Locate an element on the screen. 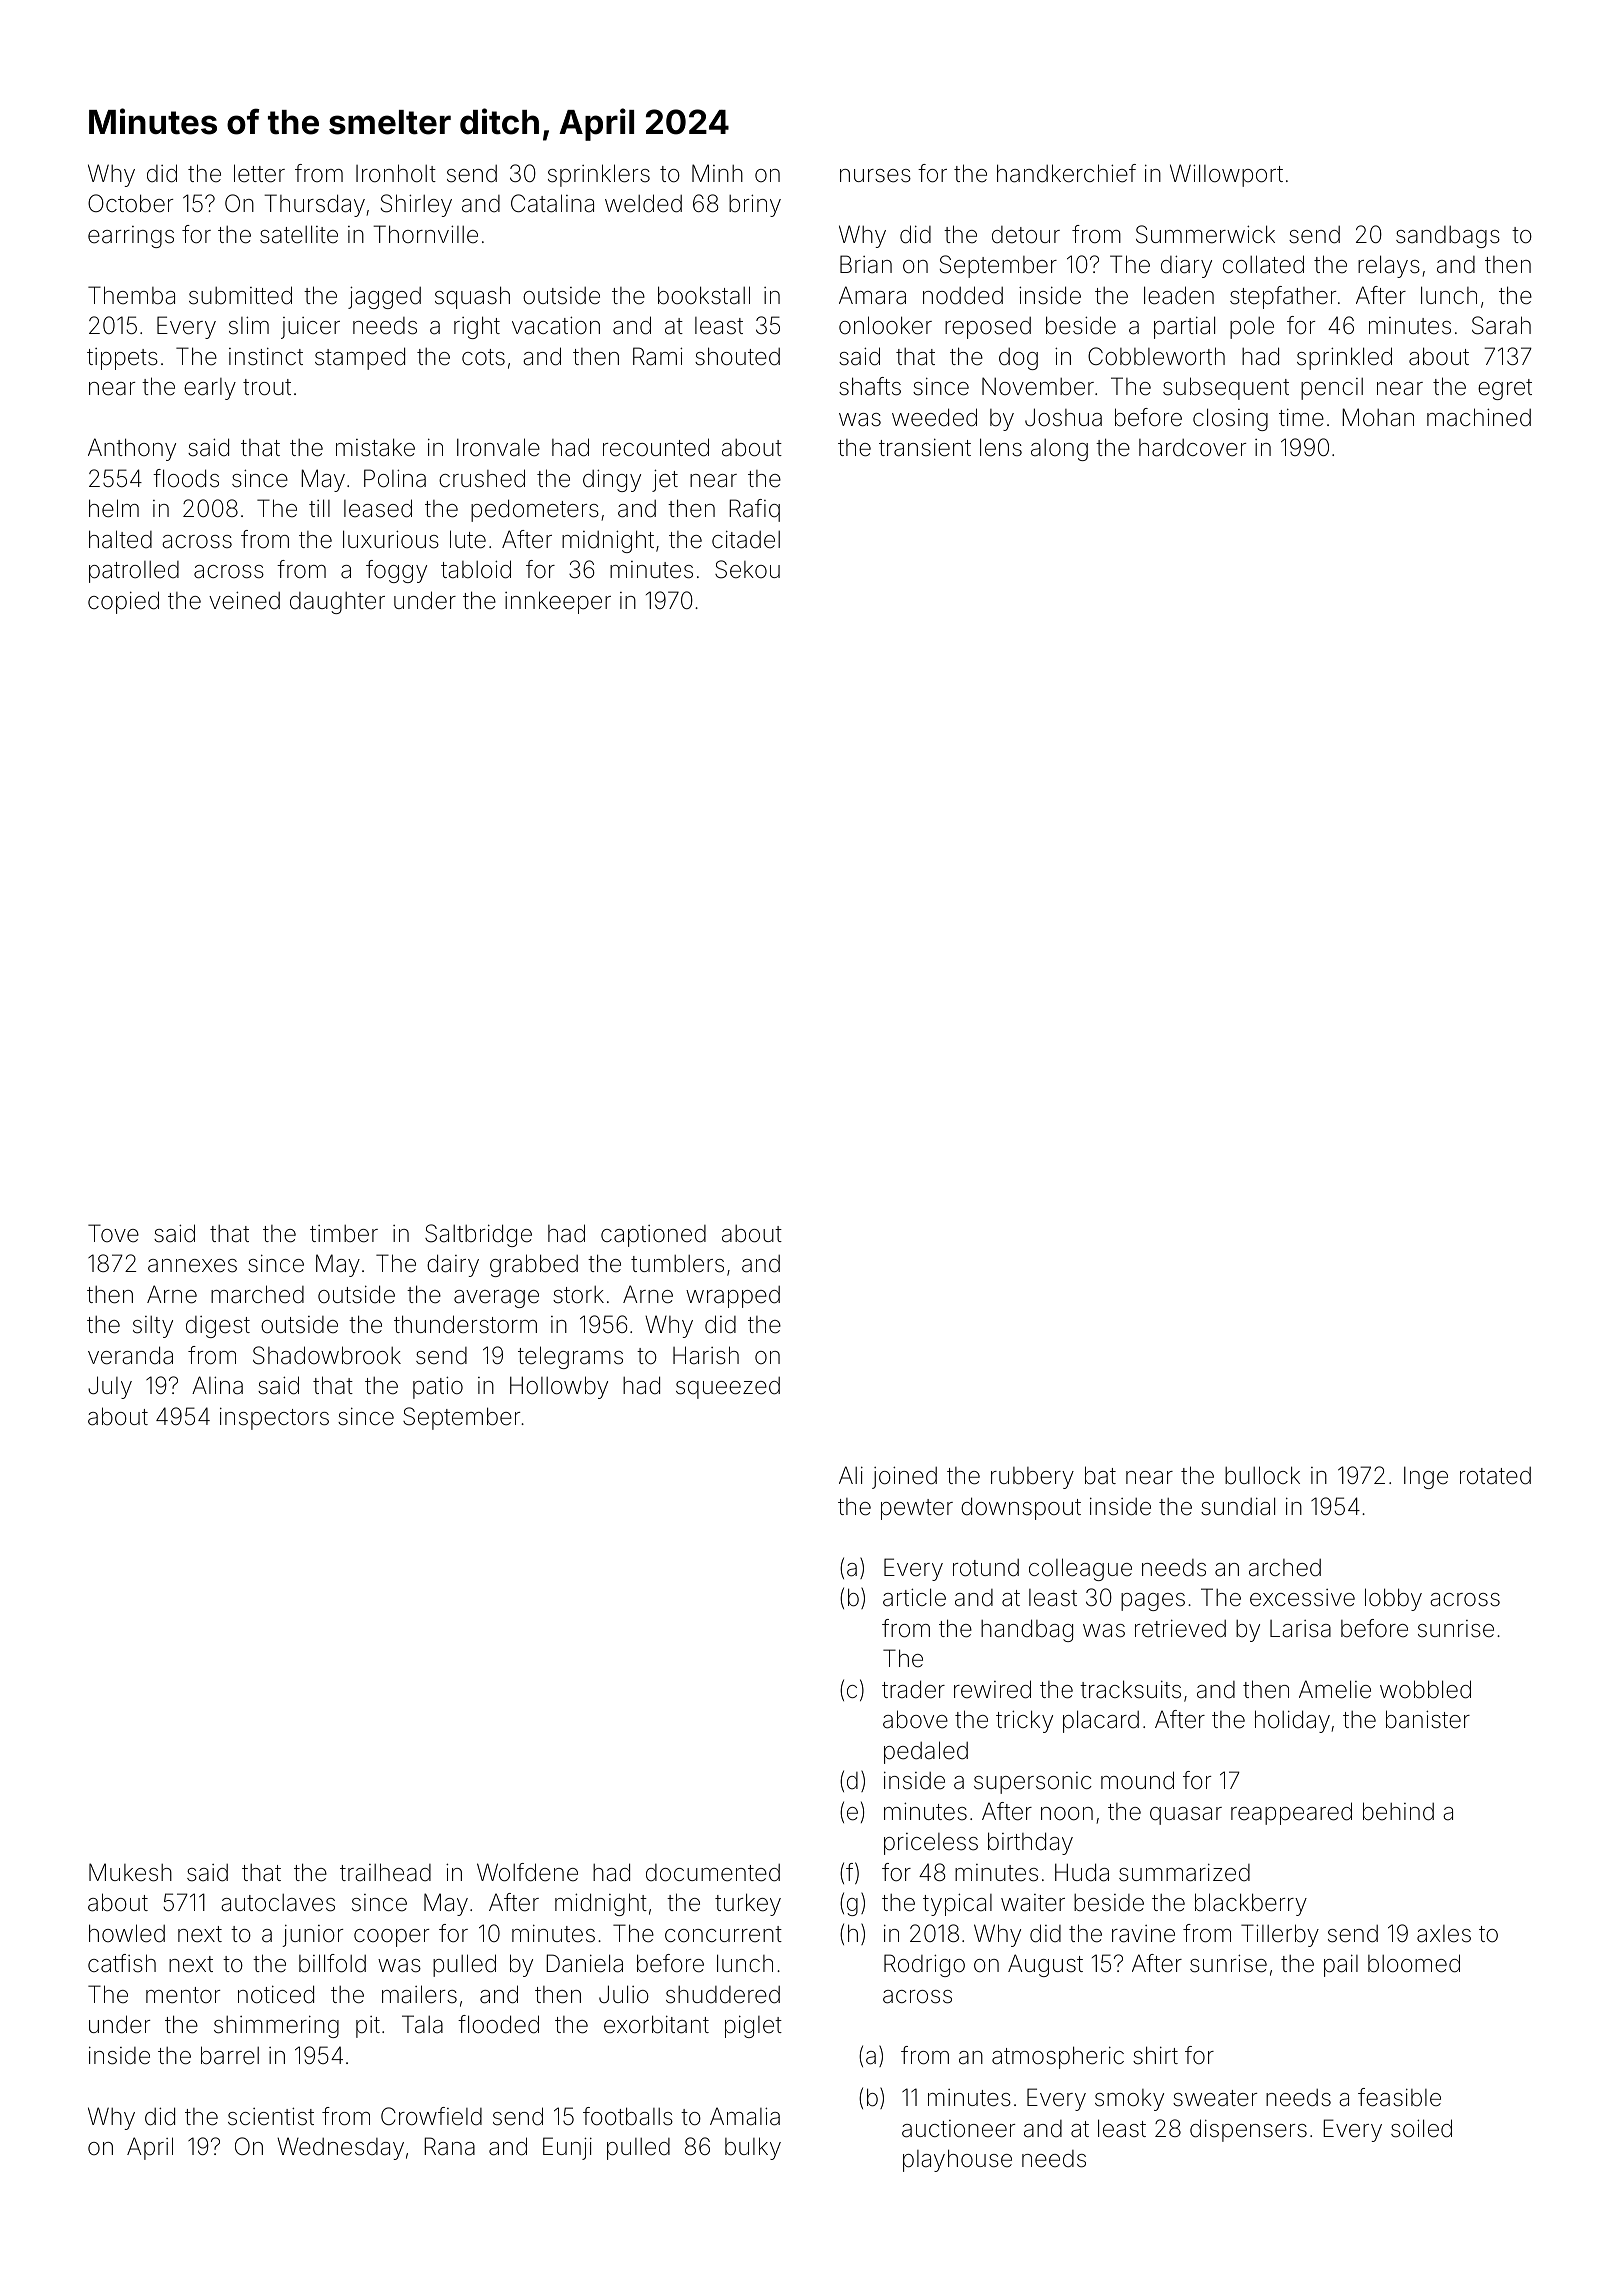  juicer is located at coordinates (310, 328).
